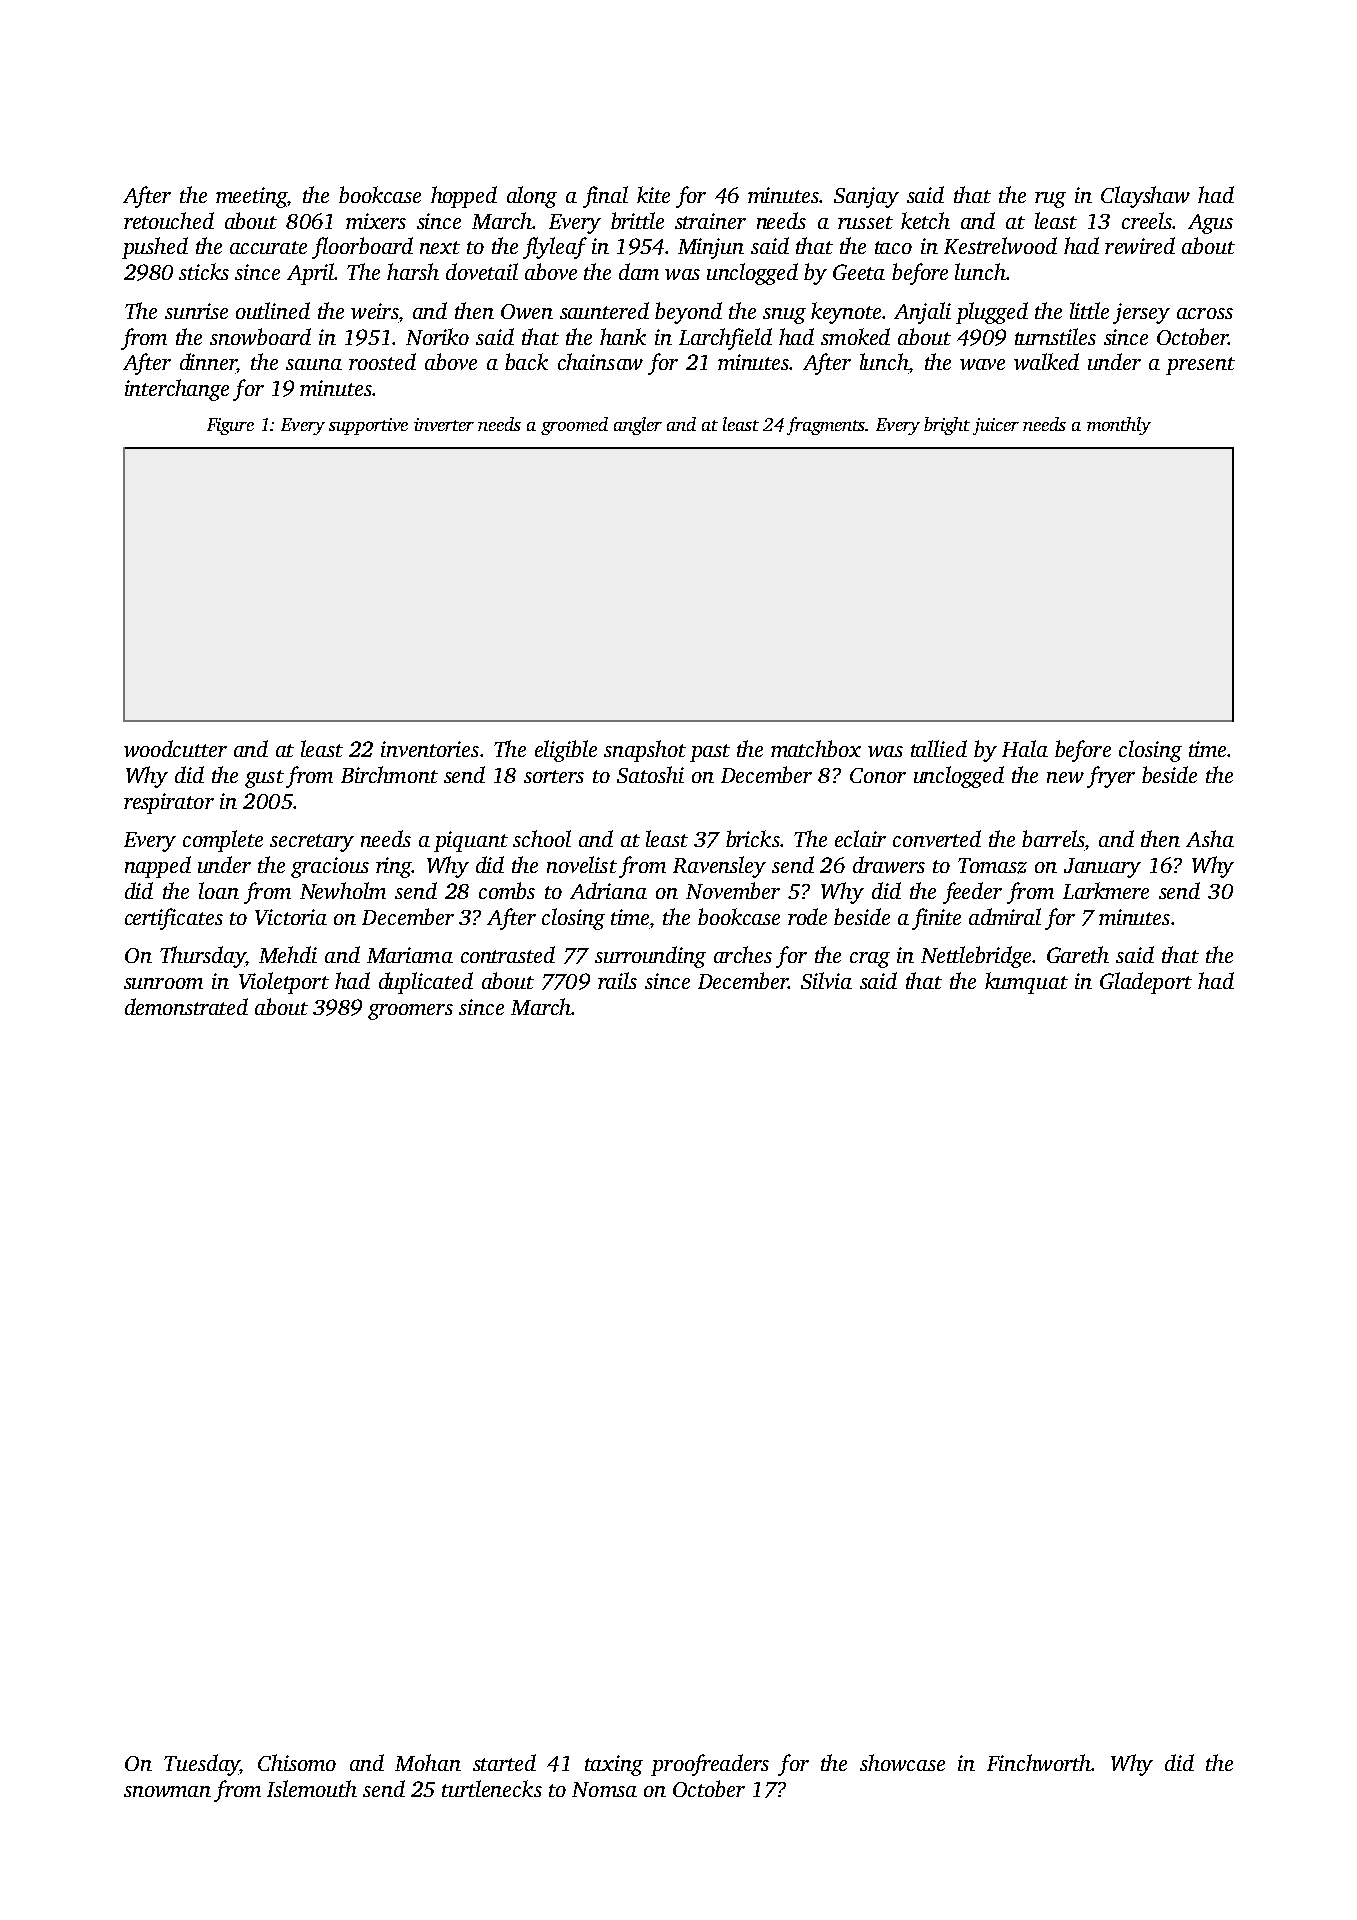  What do you see at coordinates (638, 426) in the image?
I see `angler` at bounding box center [638, 426].
